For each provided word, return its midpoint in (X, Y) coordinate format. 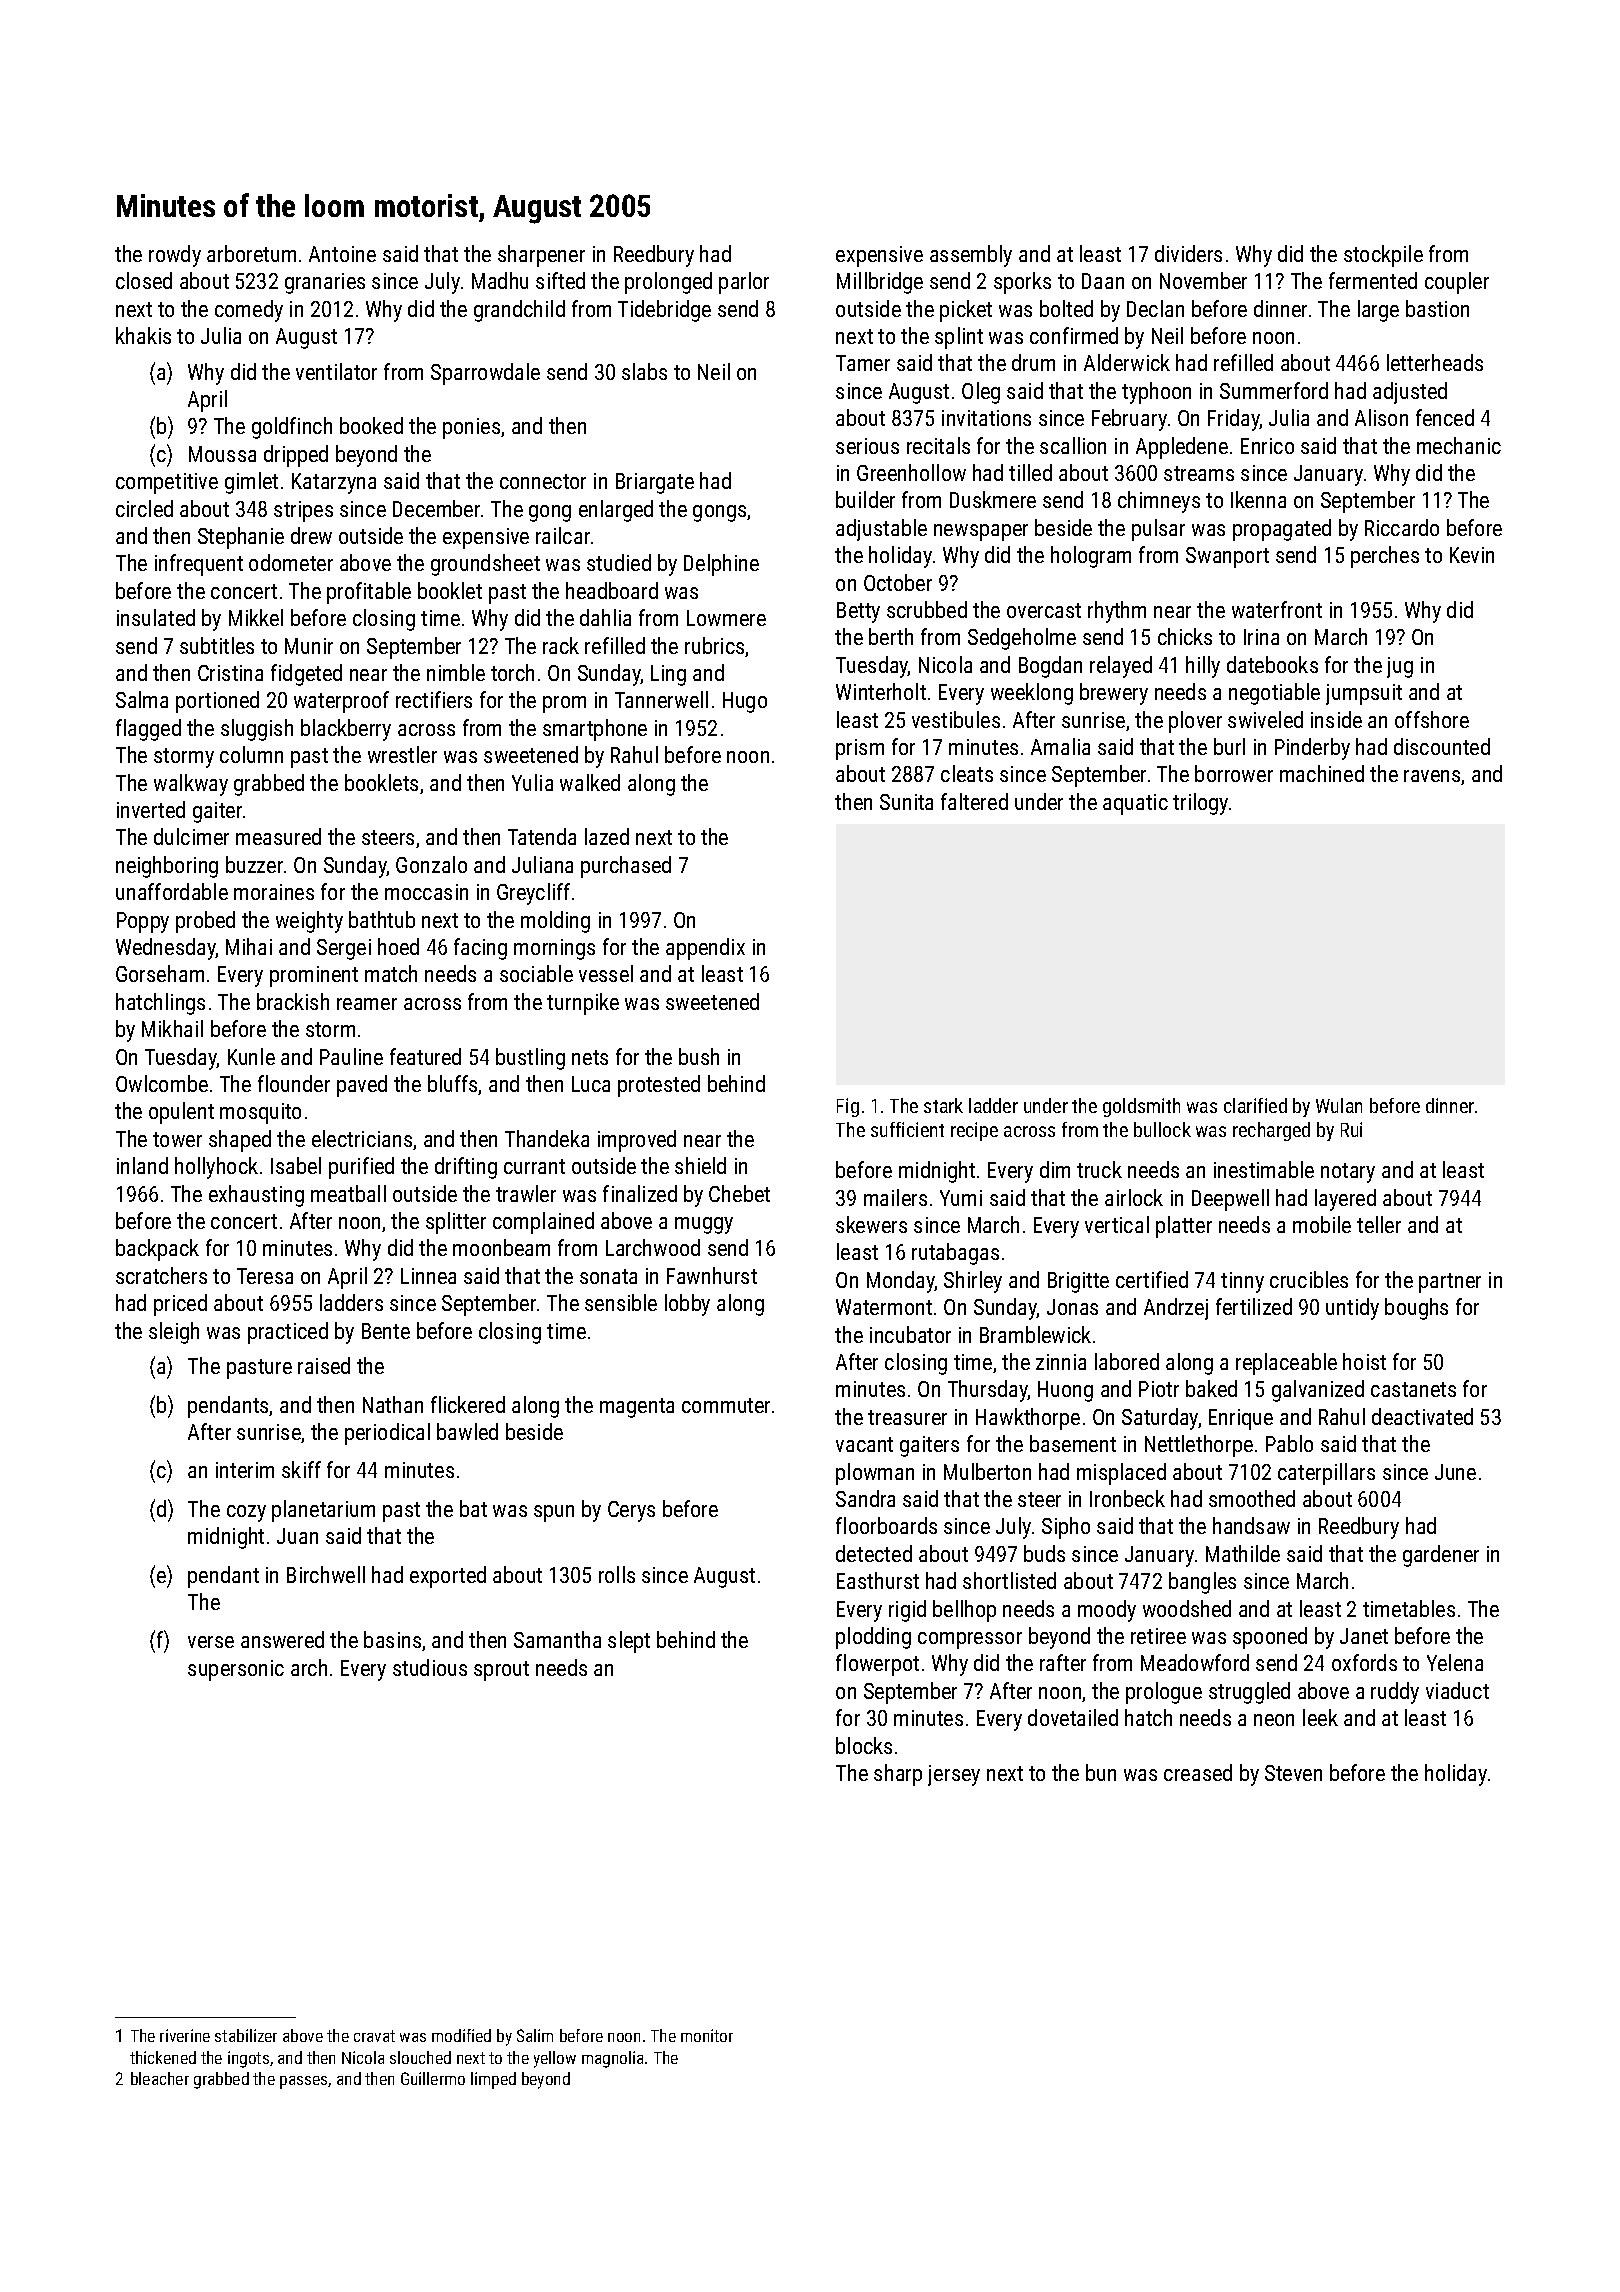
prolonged (668, 283)
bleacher (160, 2078)
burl (1229, 746)
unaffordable (172, 891)
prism (860, 749)
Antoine (342, 254)
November (1203, 280)
